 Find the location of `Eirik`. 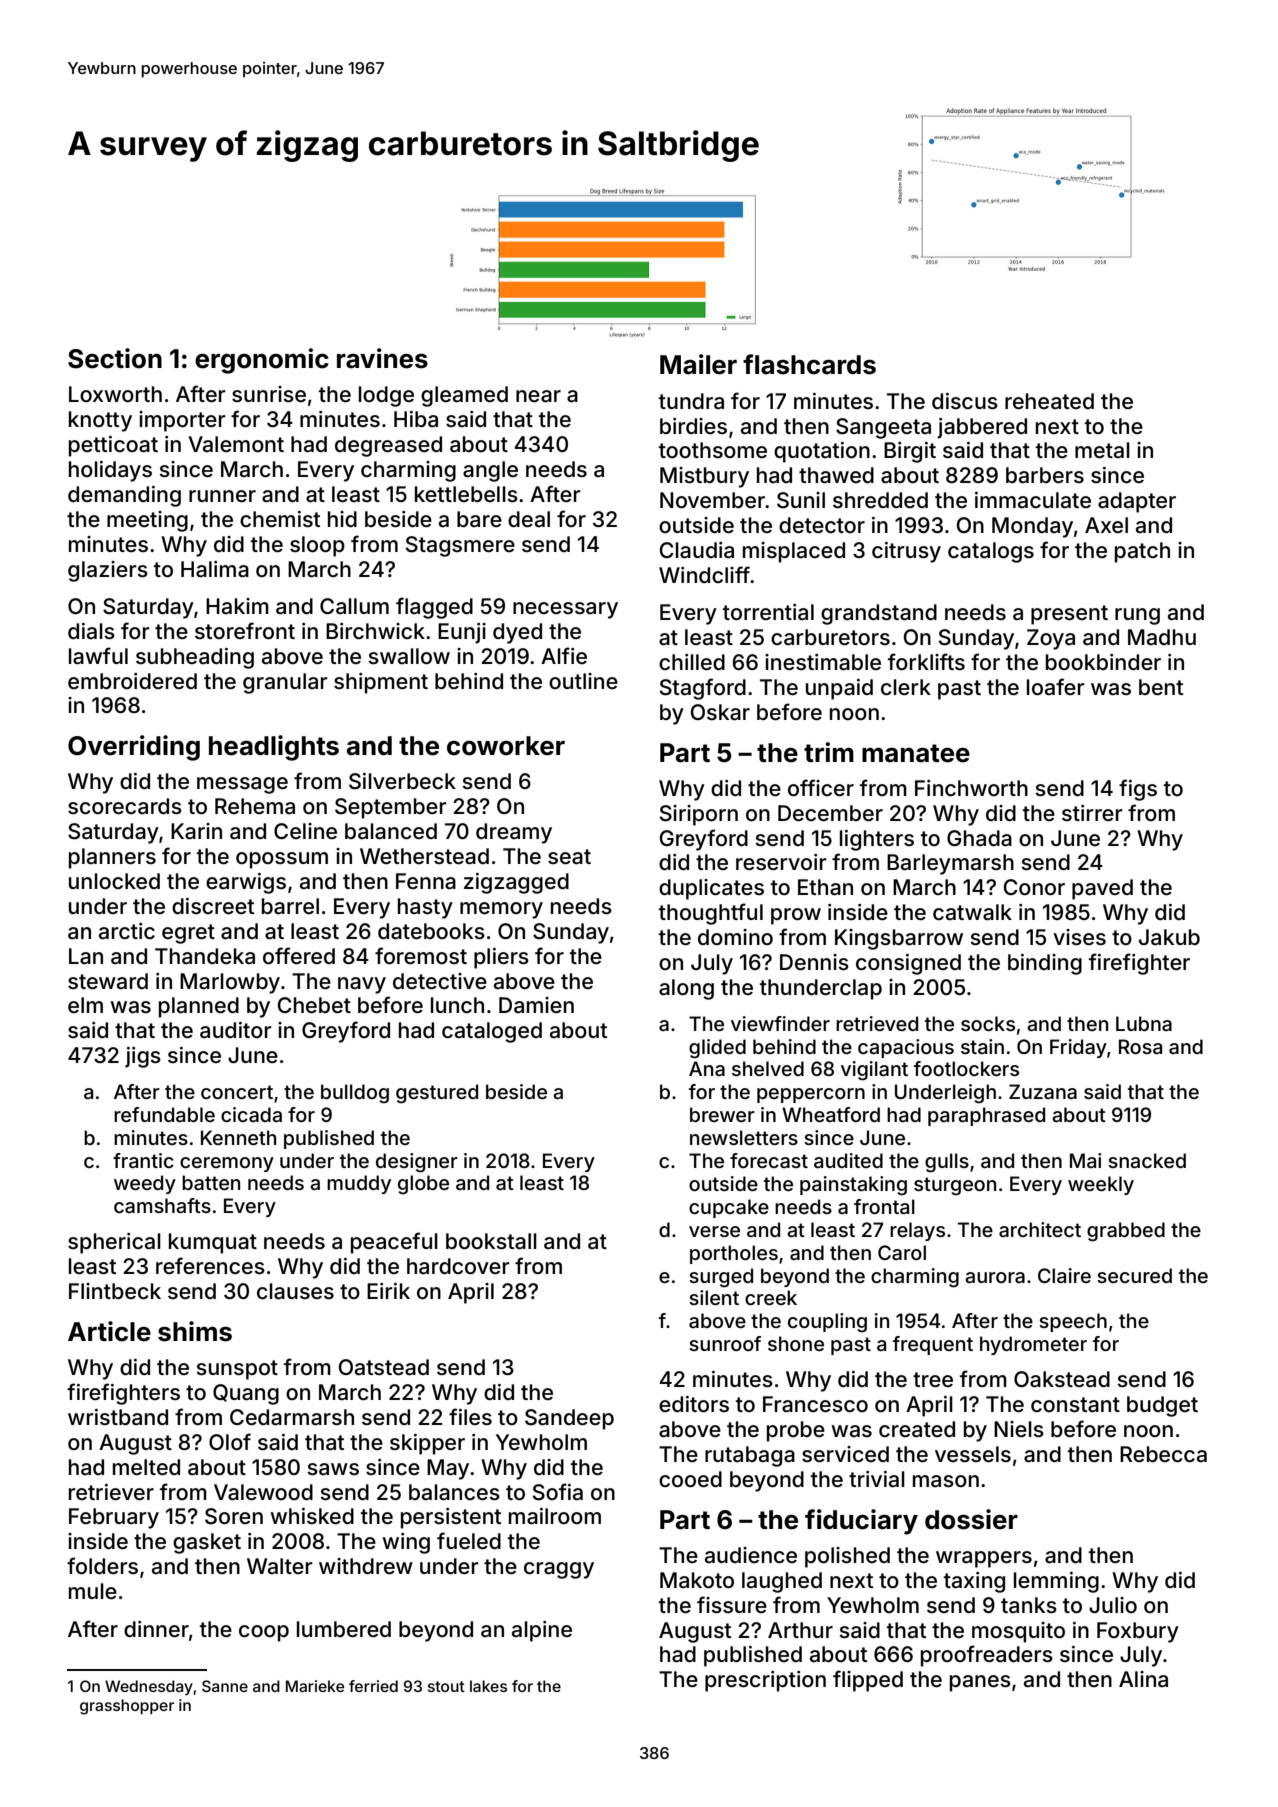

Eirik is located at coordinates (388, 1291).
